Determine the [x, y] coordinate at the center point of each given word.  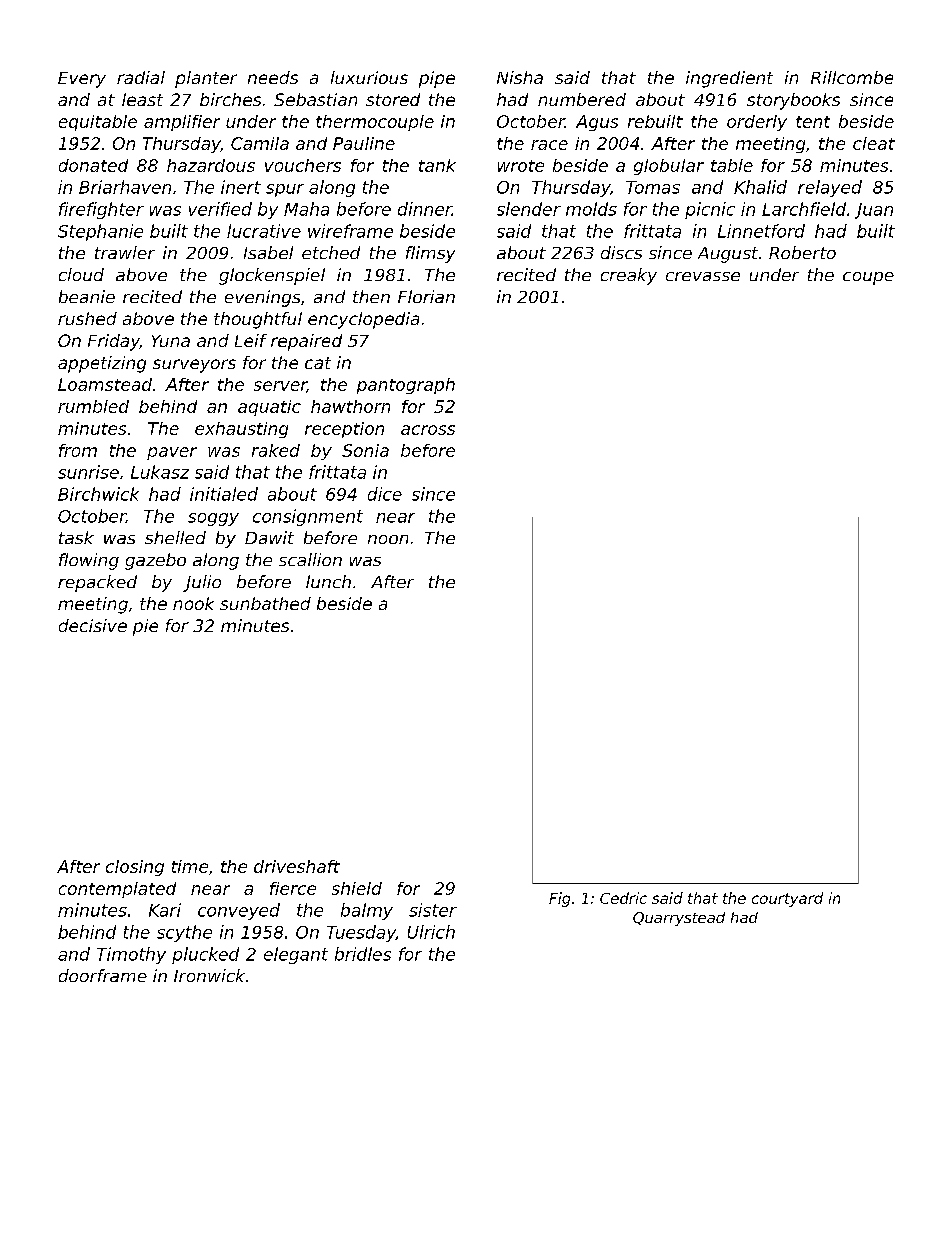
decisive [93, 625]
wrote [521, 166]
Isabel [268, 252]
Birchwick [98, 494]
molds [591, 209]
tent [813, 122]
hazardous [211, 165]
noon [388, 539]
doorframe [103, 975]
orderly [757, 123]
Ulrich [431, 932]
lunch [328, 581]
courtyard [787, 899]
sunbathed [265, 603]
